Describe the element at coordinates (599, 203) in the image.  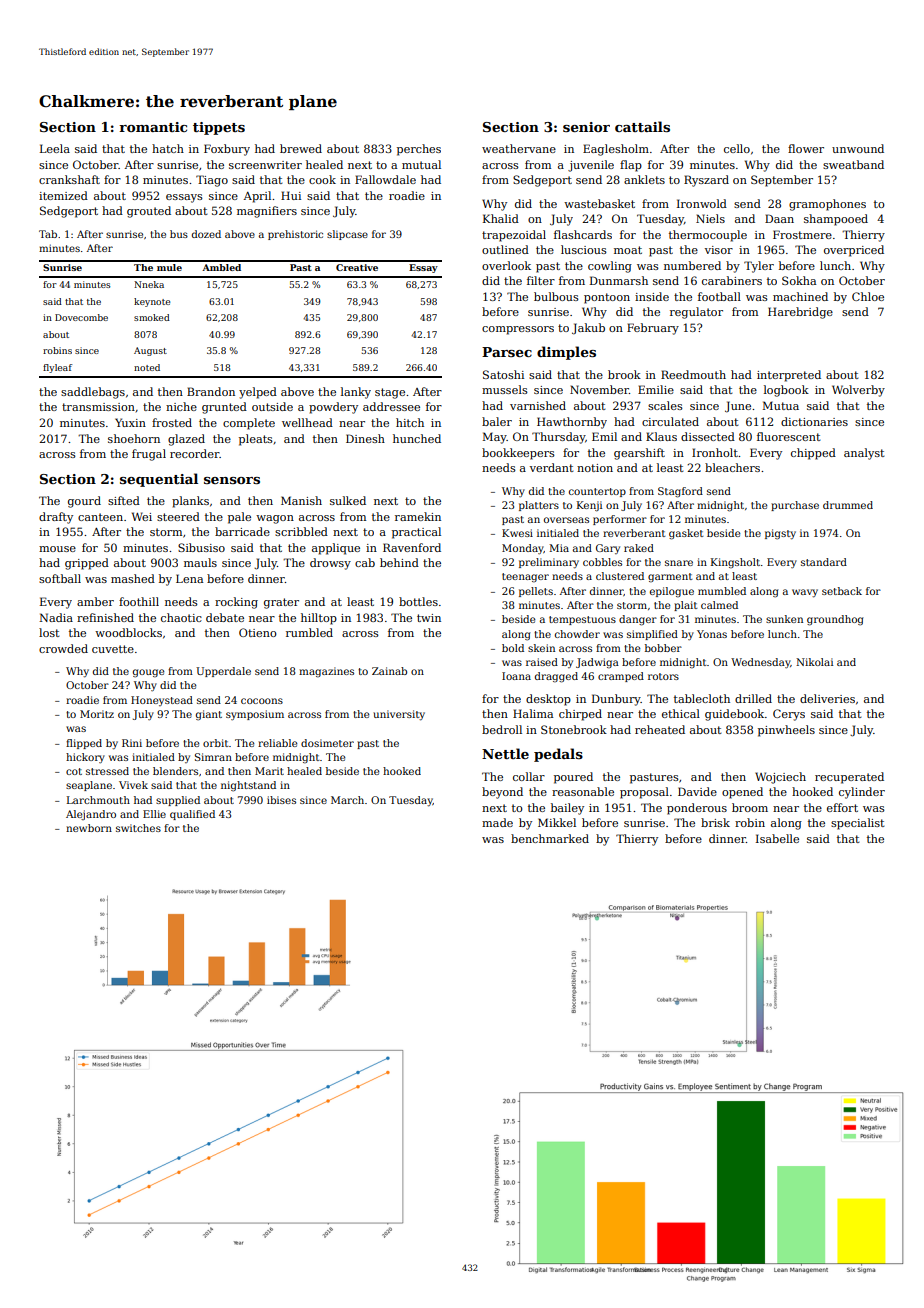
I see `wastebasket` at that location.
